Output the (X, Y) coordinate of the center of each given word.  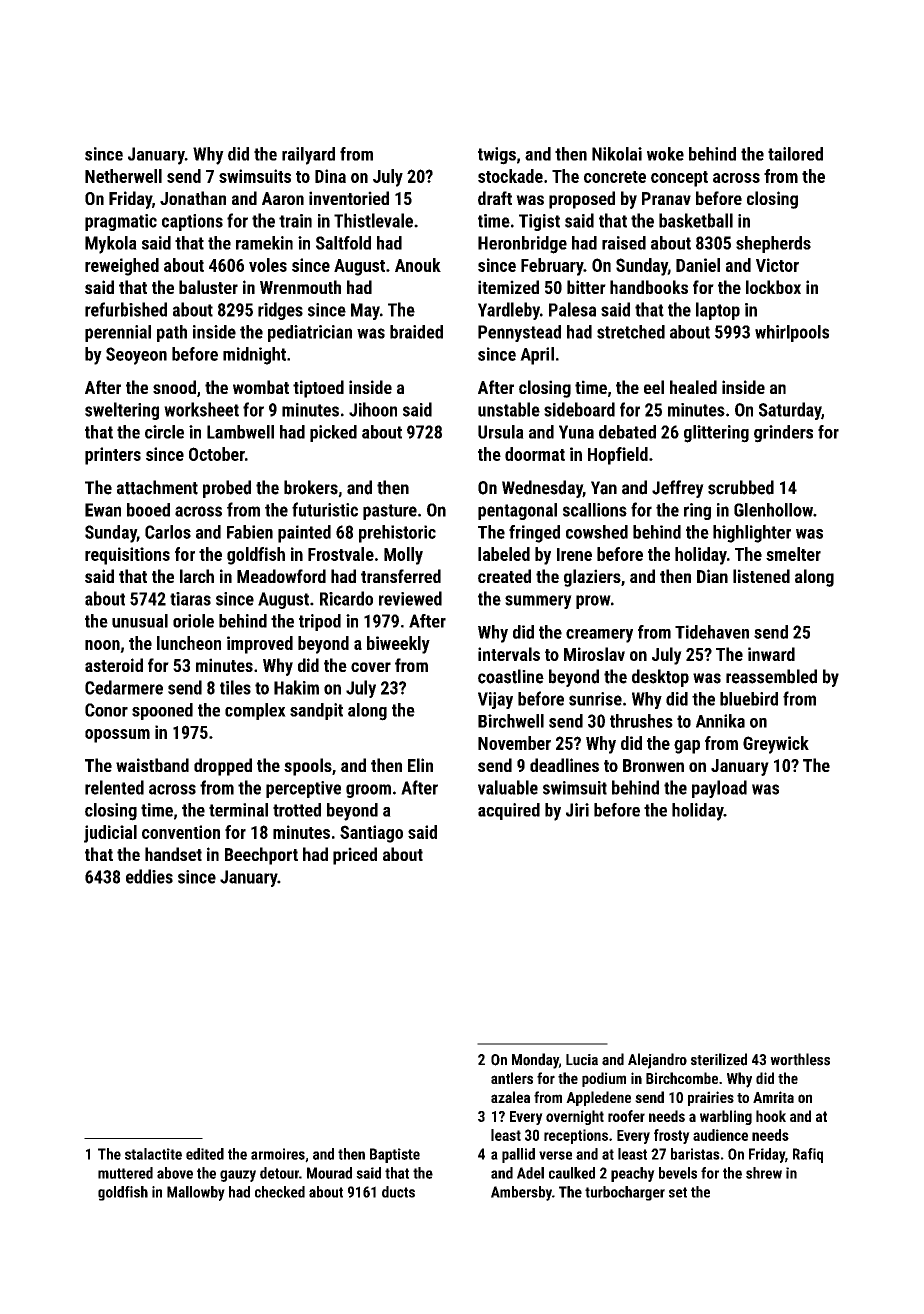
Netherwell (123, 176)
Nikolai (617, 154)
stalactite (153, 1154)
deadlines (564, 765)
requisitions (127, 556)
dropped (223, 767)
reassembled (771, 676)
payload (719, 789)
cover (371, 667)
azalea (510, 1097)
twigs (497, 156)
